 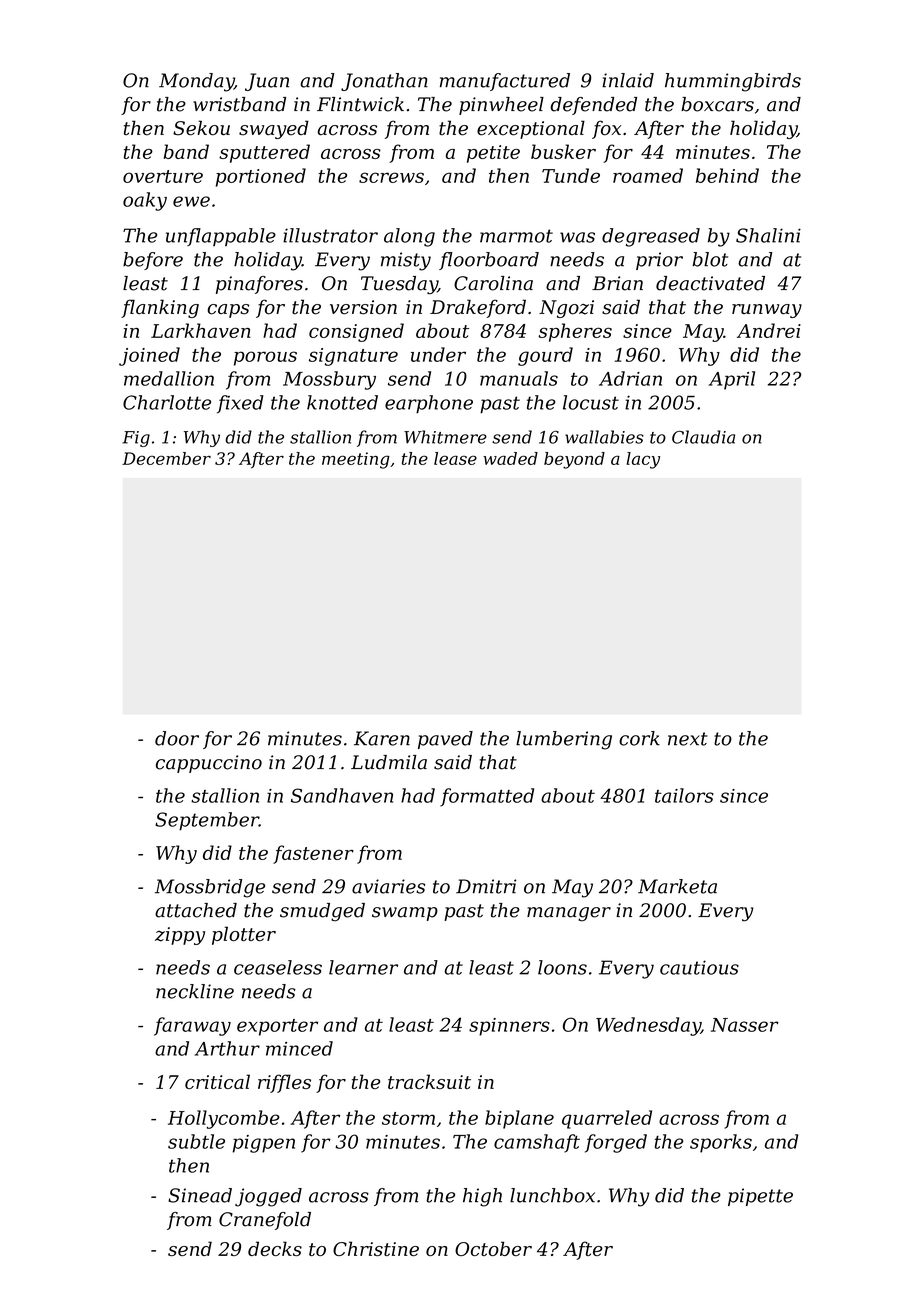 What do you see at coordinates (577, 237) in the screenshot?
I see `was` at bounding box center [577, 237].
